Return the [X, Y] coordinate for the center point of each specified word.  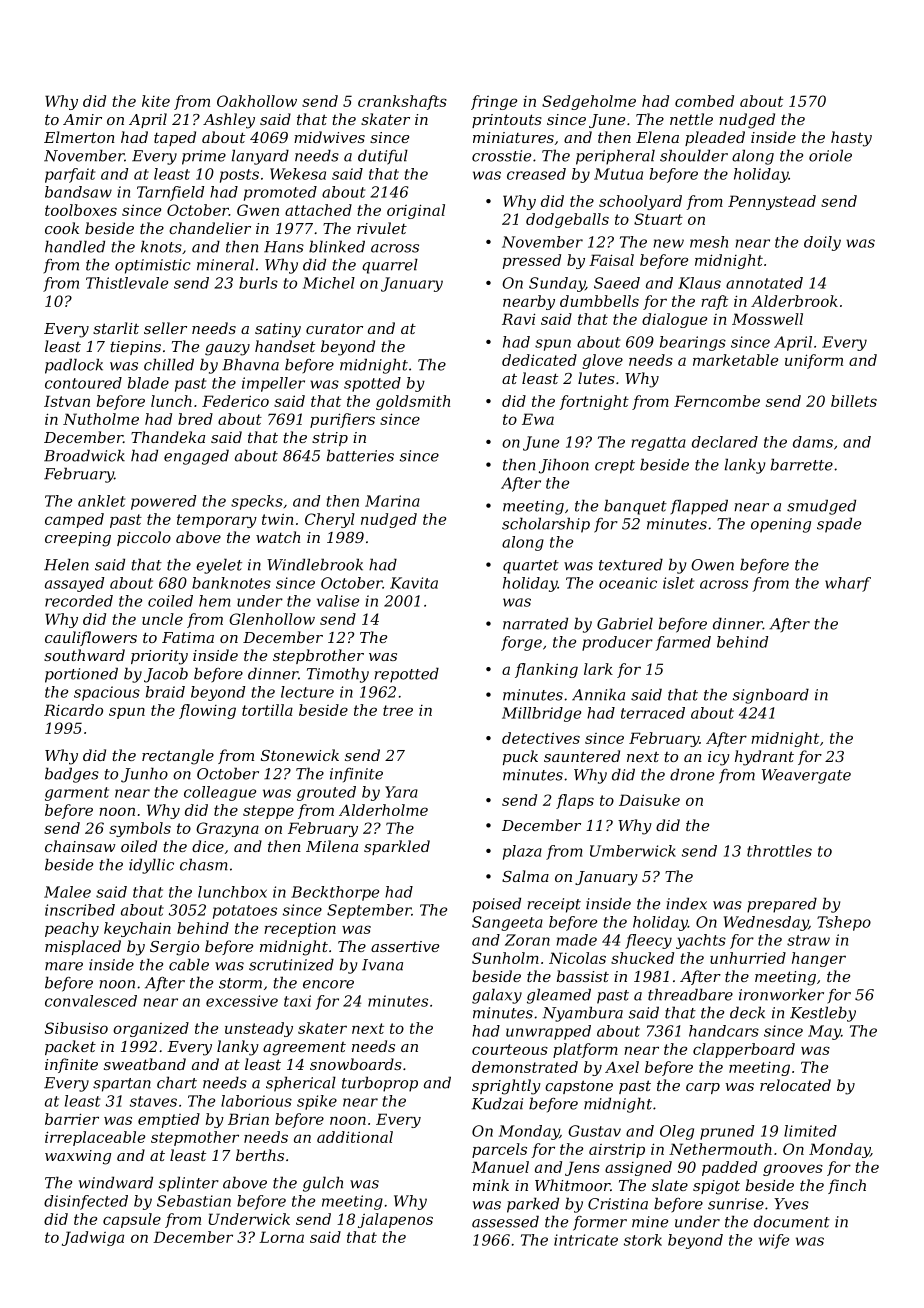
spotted [372, 384]
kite [156, 101]
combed [704, 101]
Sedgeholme [589, 102]
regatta [659, 444]
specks [257, 502]
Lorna [281, 1237]
